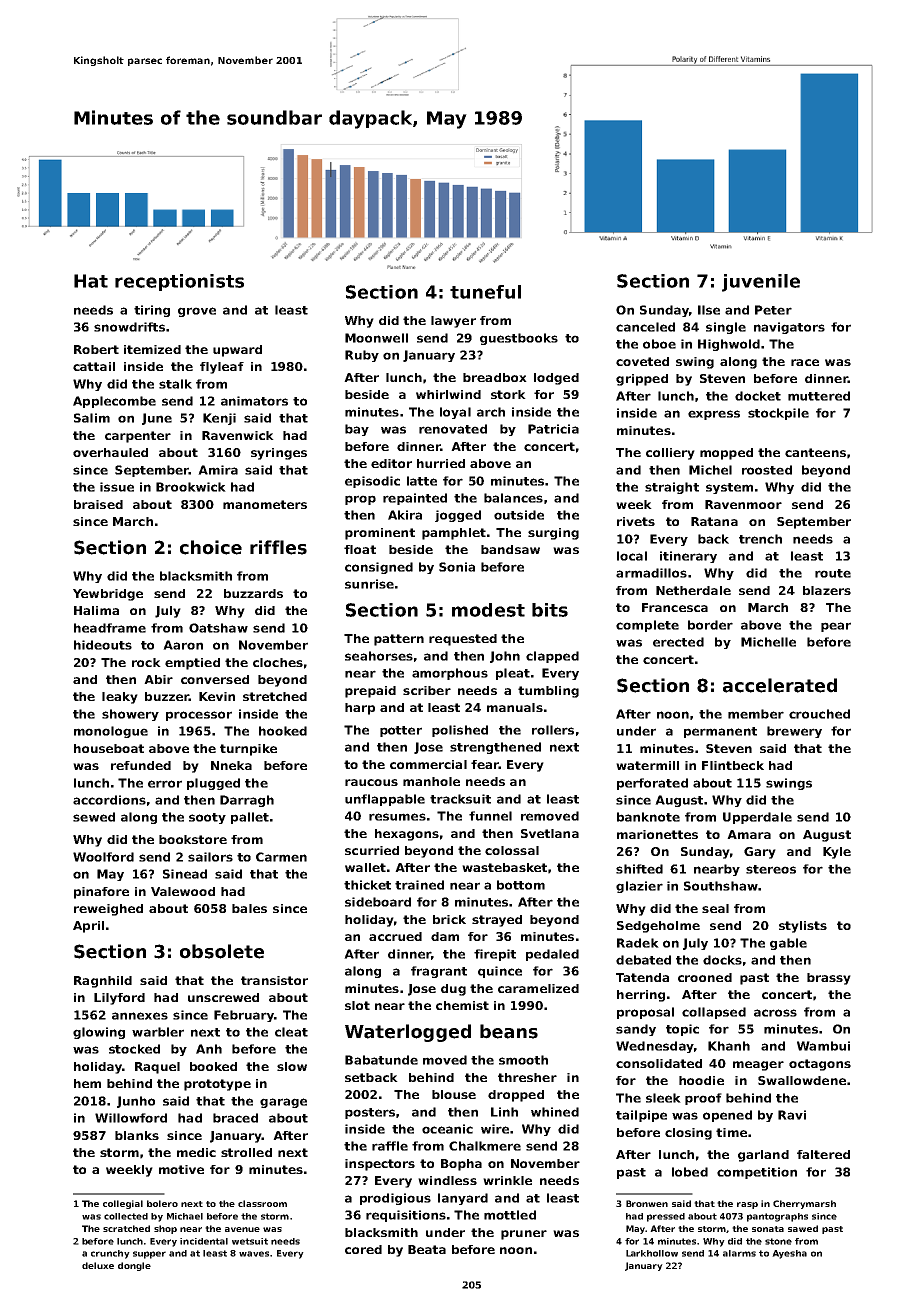 This screenshot has width=924, height=1308. I want to click on Moonwell, so click(376, 338).
